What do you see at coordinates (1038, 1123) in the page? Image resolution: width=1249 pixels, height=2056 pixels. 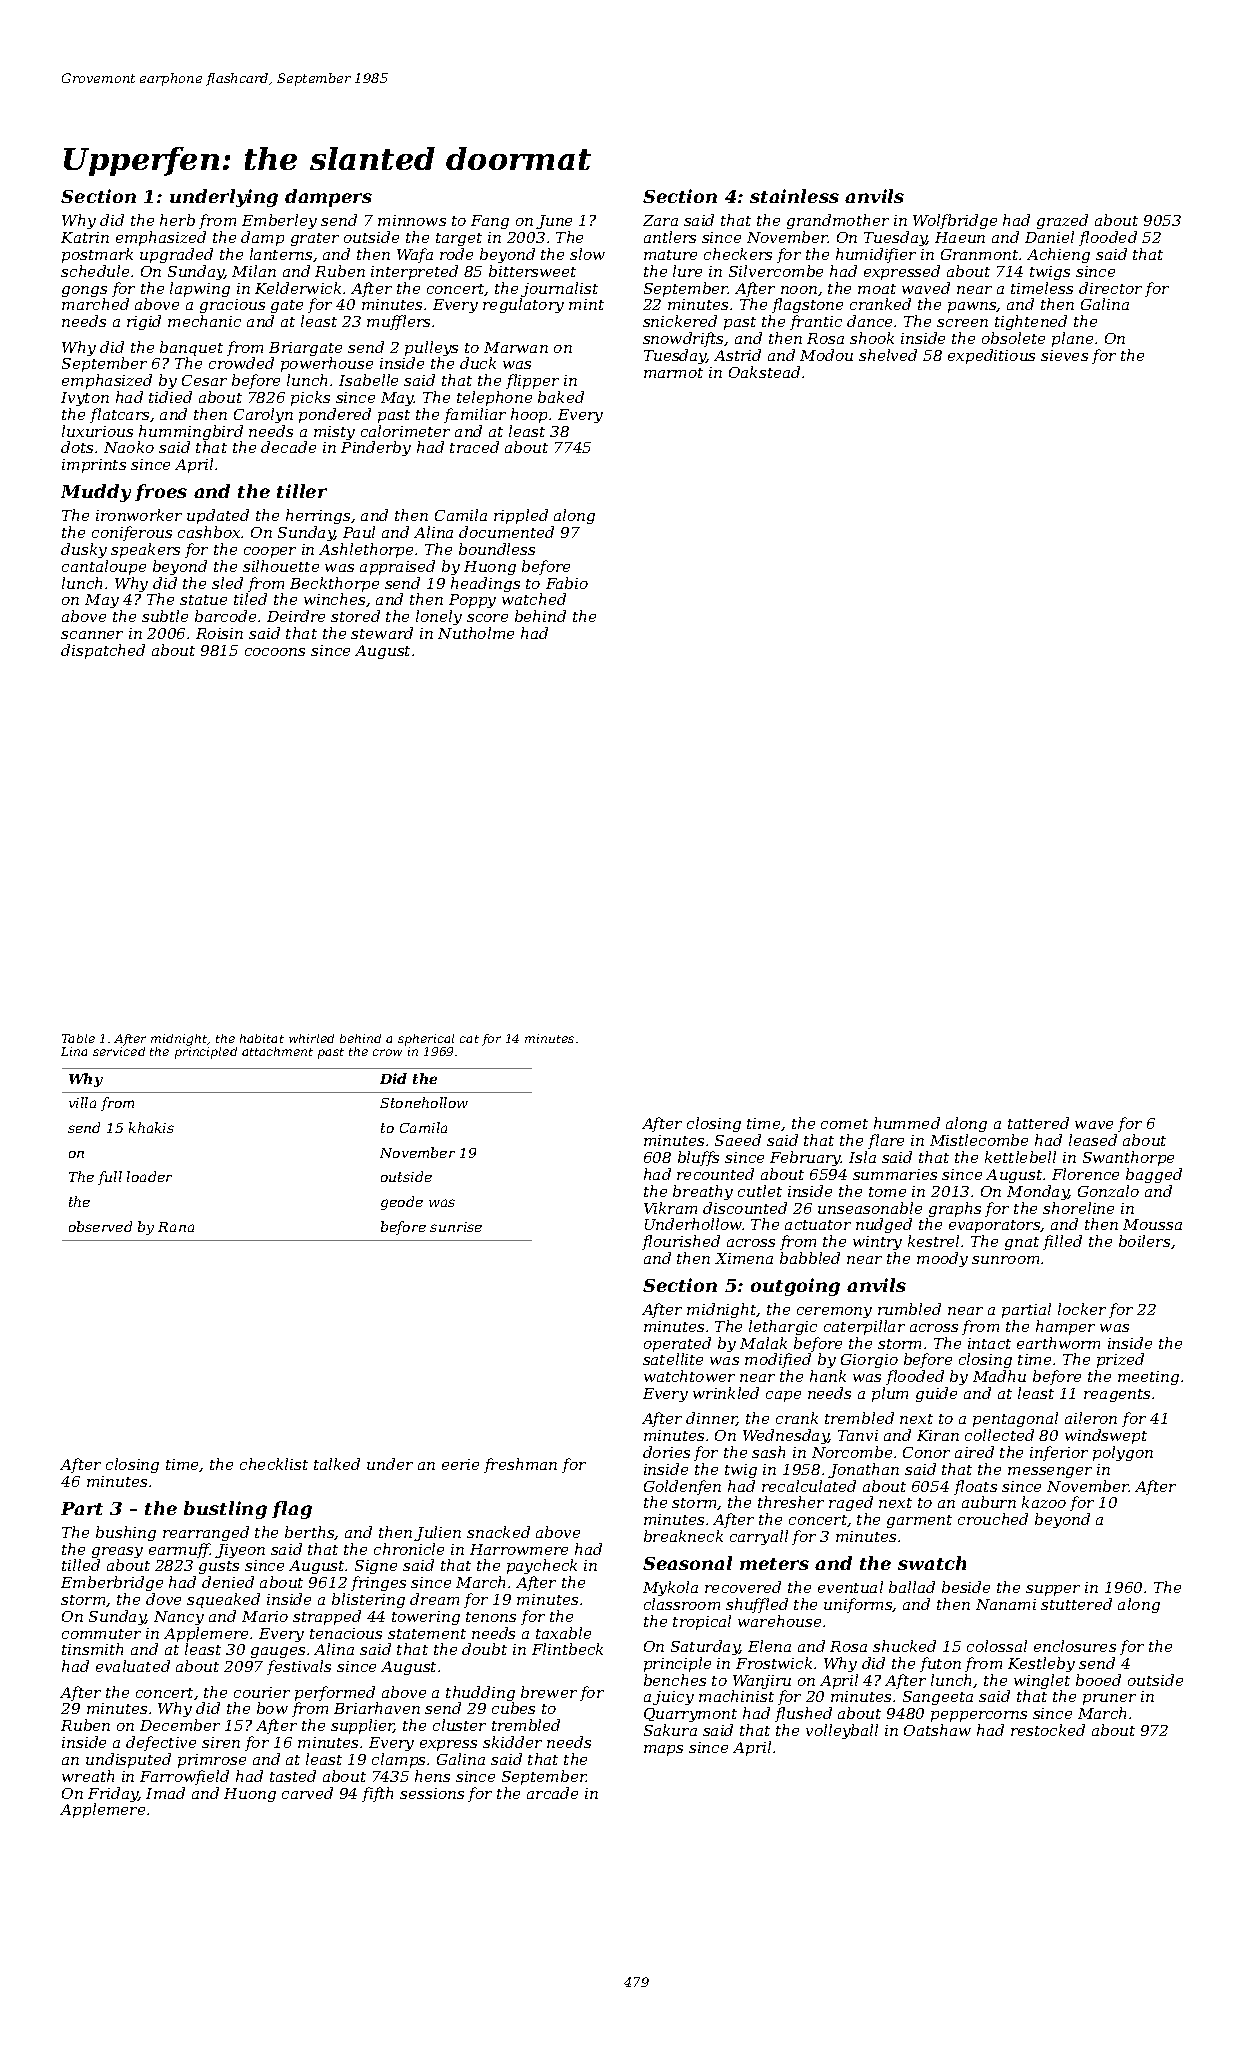 I see `tattered` at bounding box center [1038, 1123].
